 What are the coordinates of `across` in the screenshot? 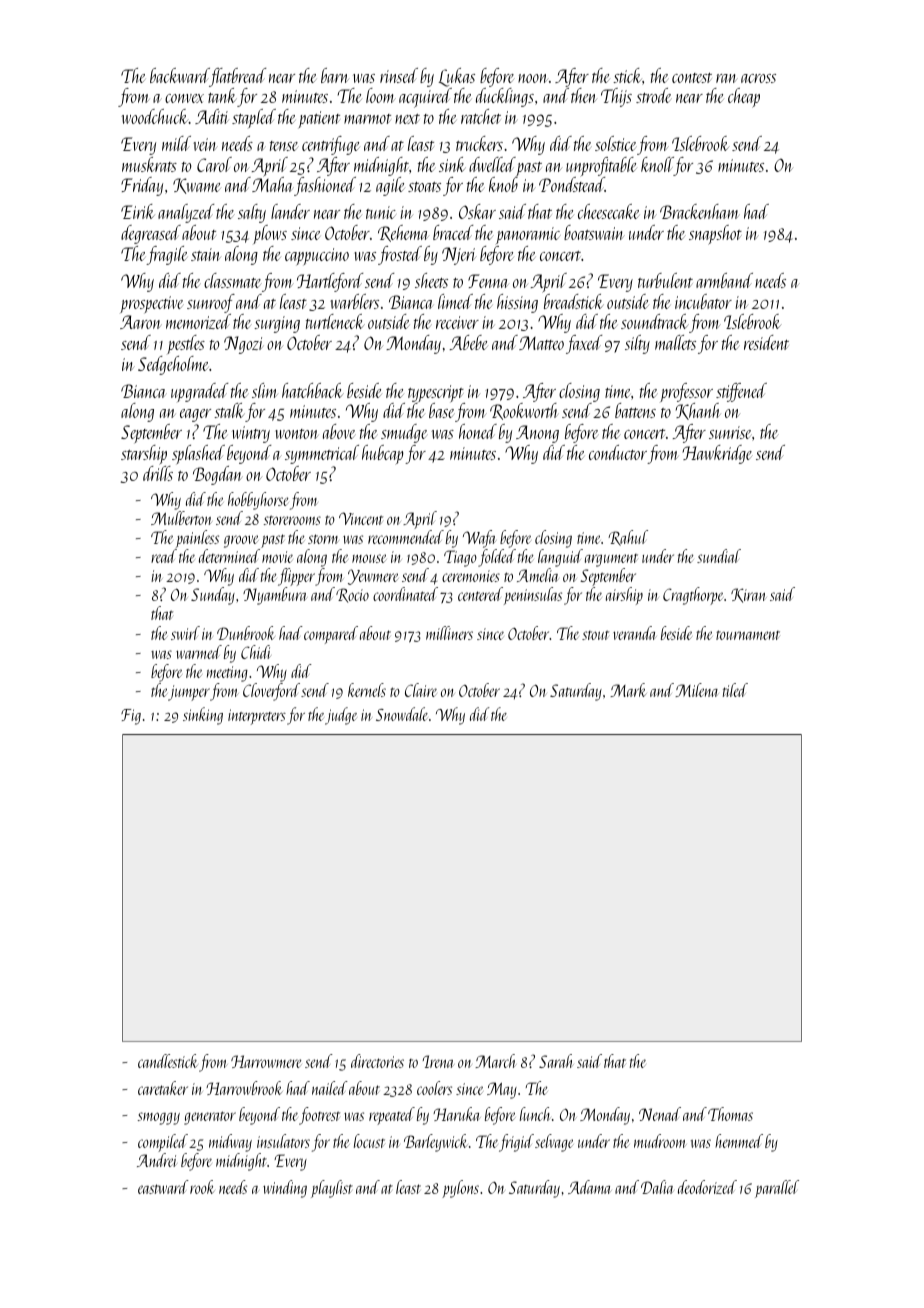 It's located at (758, 78).
